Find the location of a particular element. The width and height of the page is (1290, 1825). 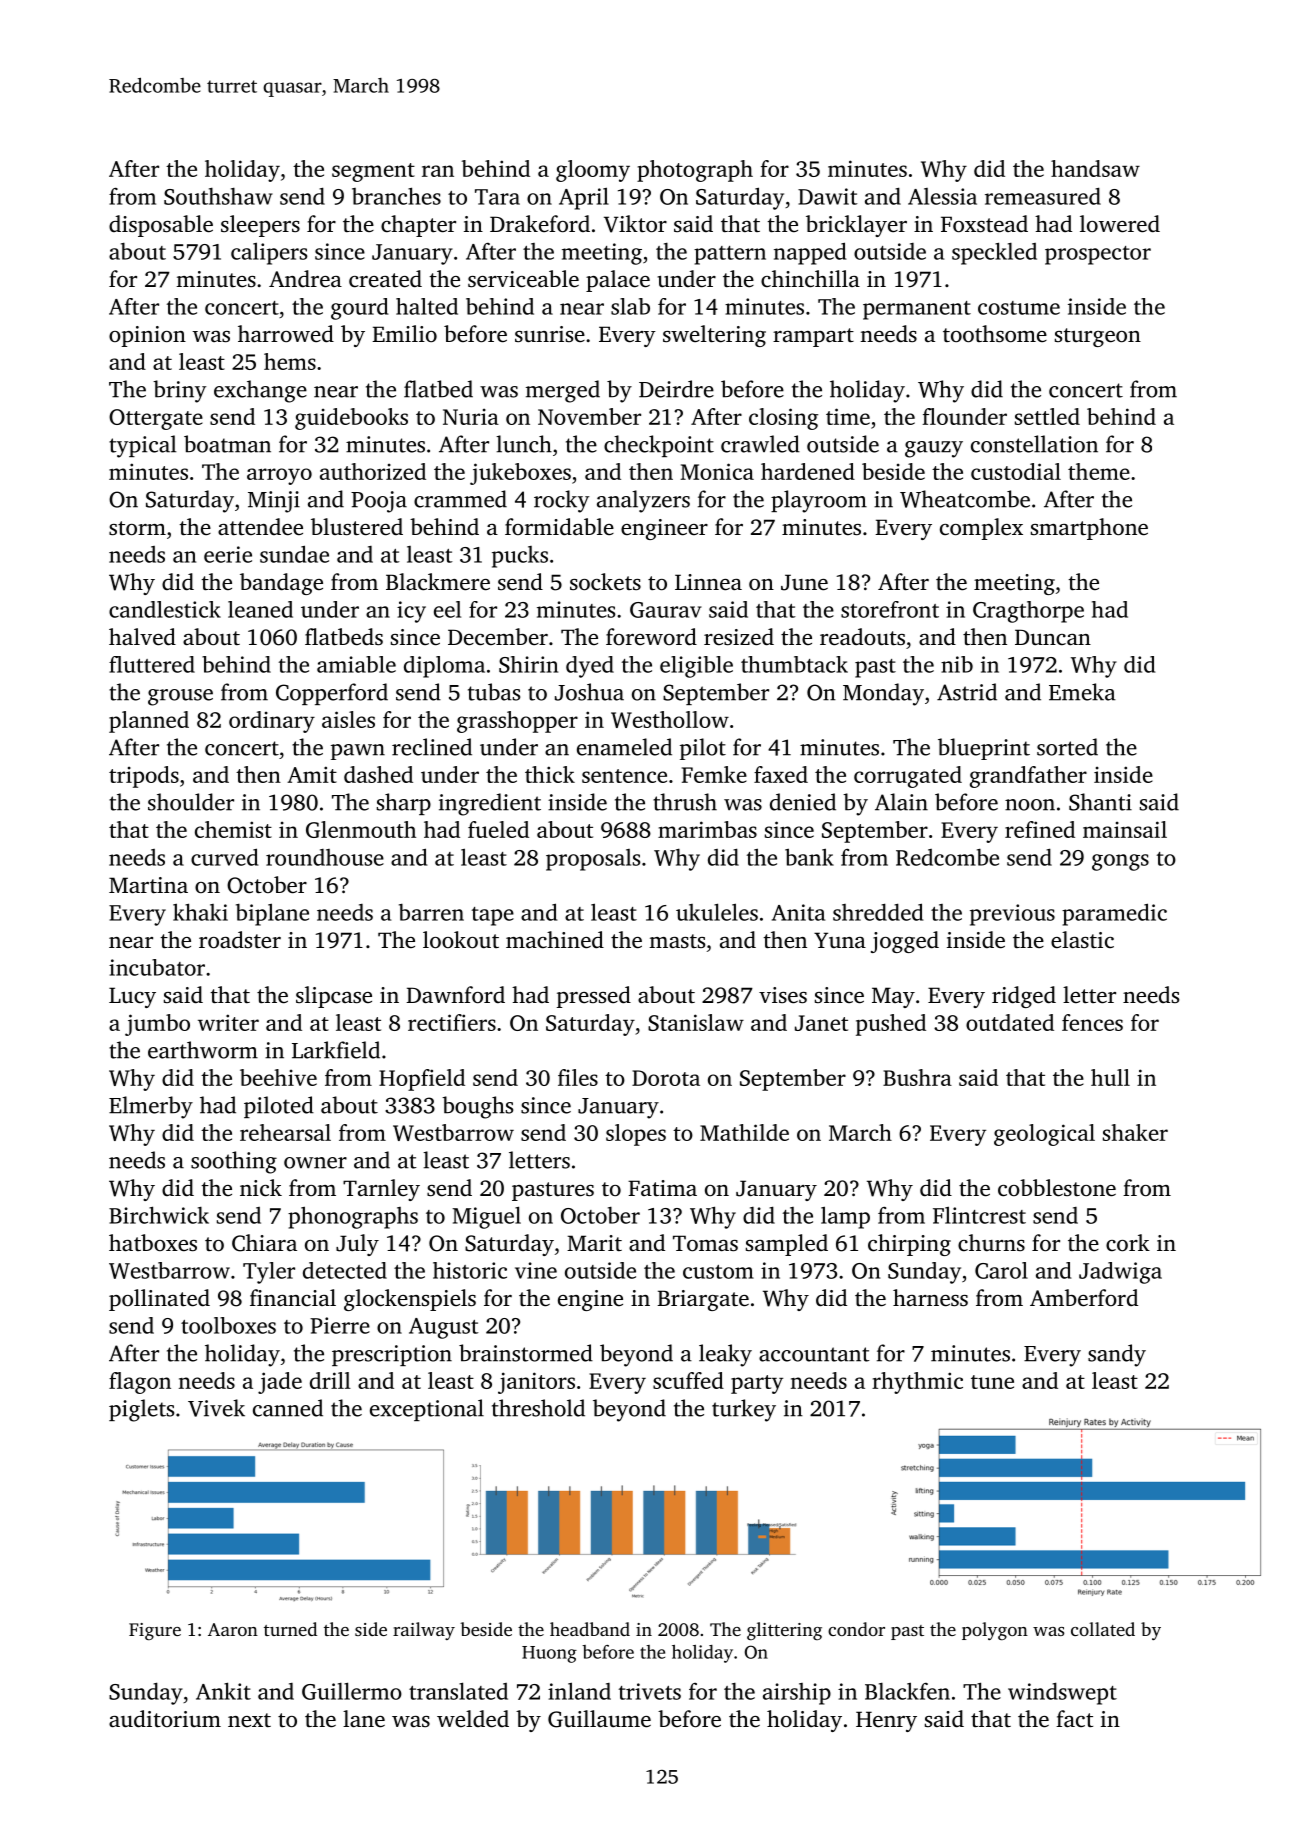

ridged is located at coordinates (1024, 997).
